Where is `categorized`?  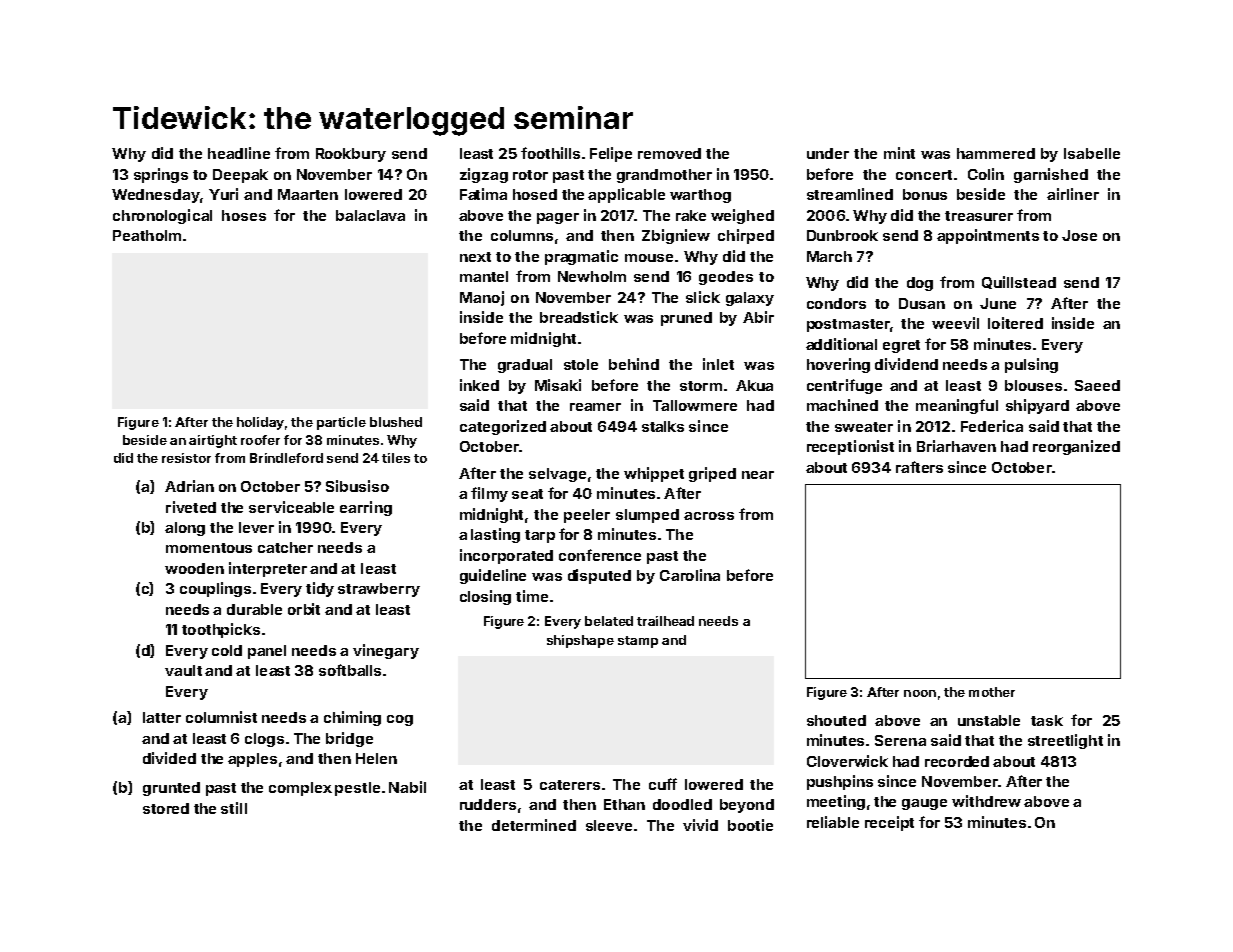
categorized is located at coordinates (503, 427).
